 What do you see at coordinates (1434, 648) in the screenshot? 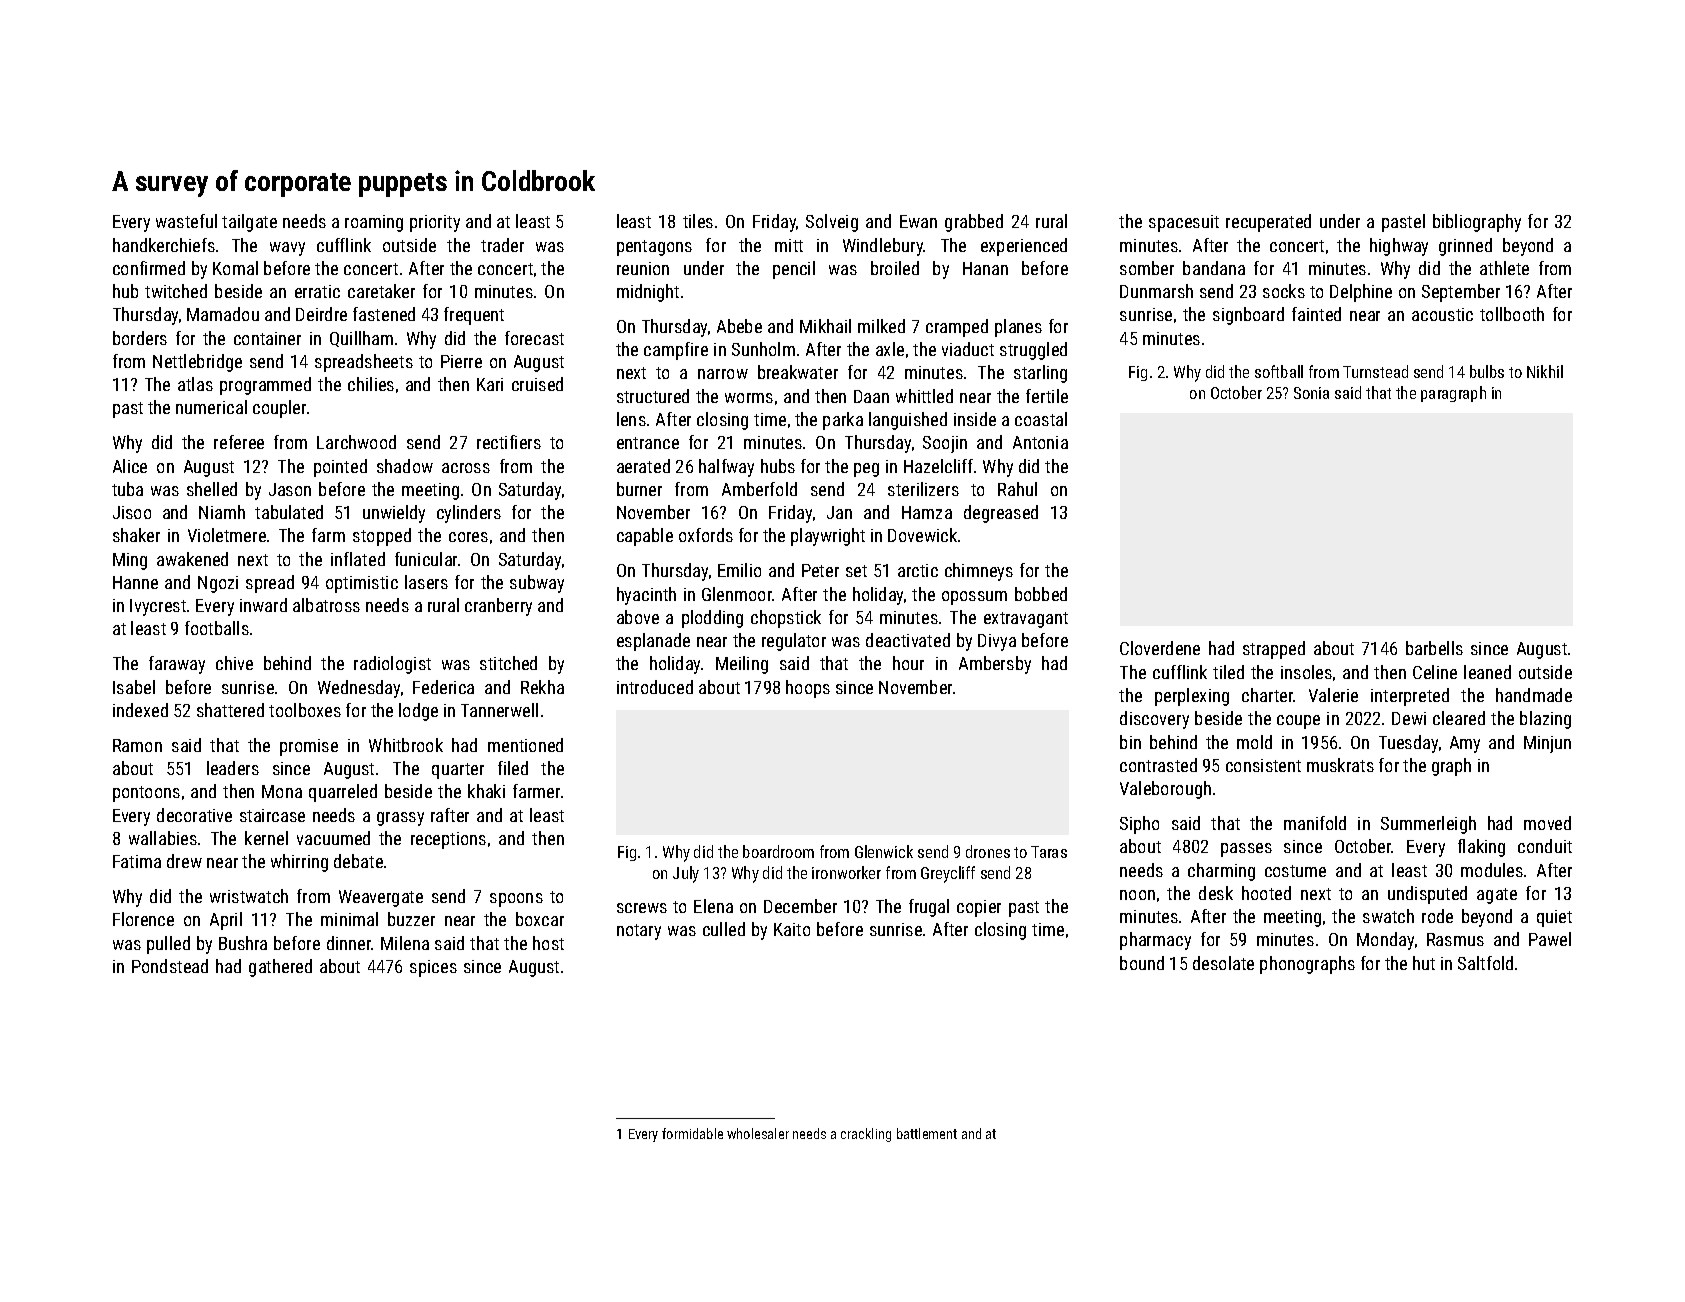
I see `barbells` at bounding box center [1434, 648].
